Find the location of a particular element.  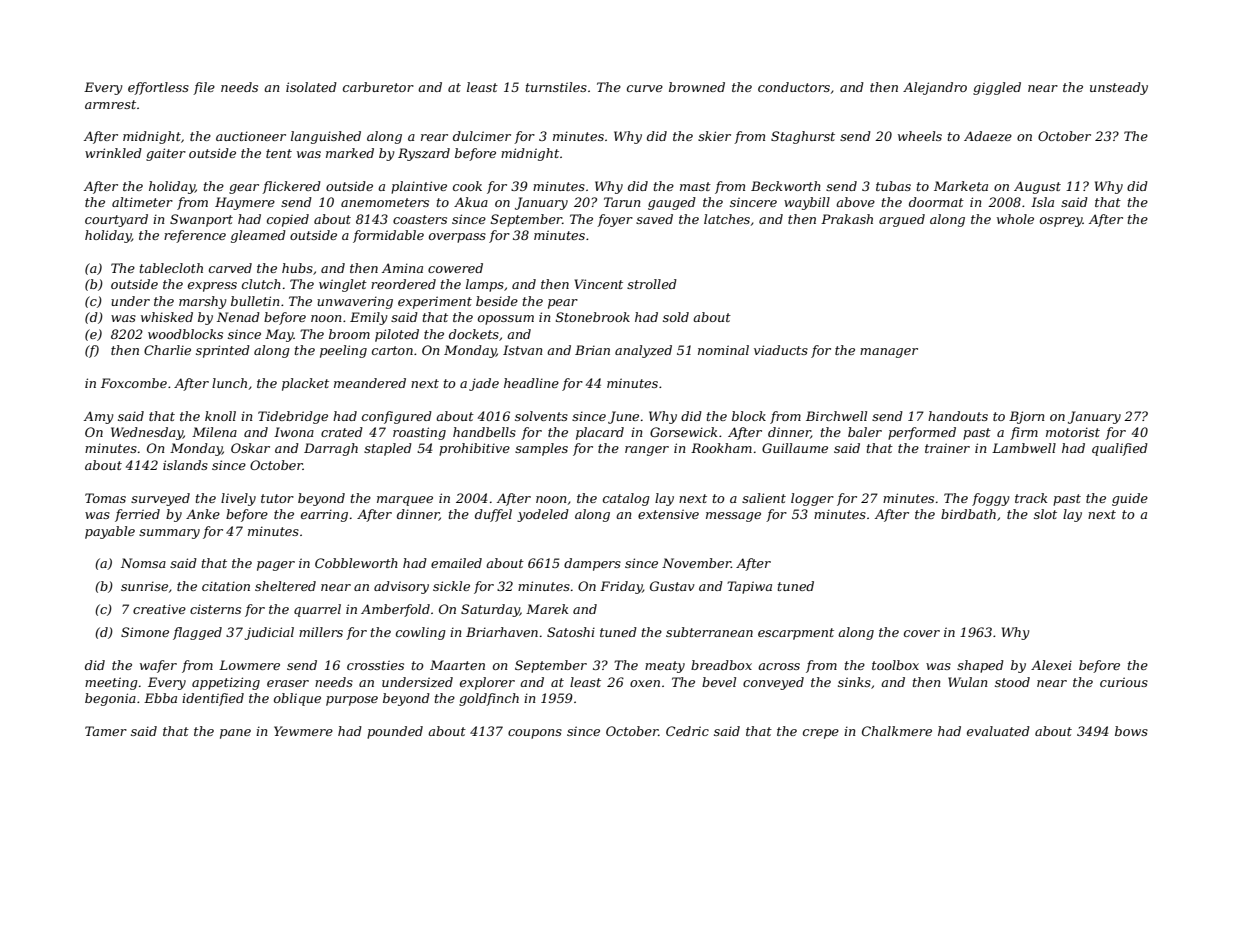

foggy is located at coordinates (991, 499).
